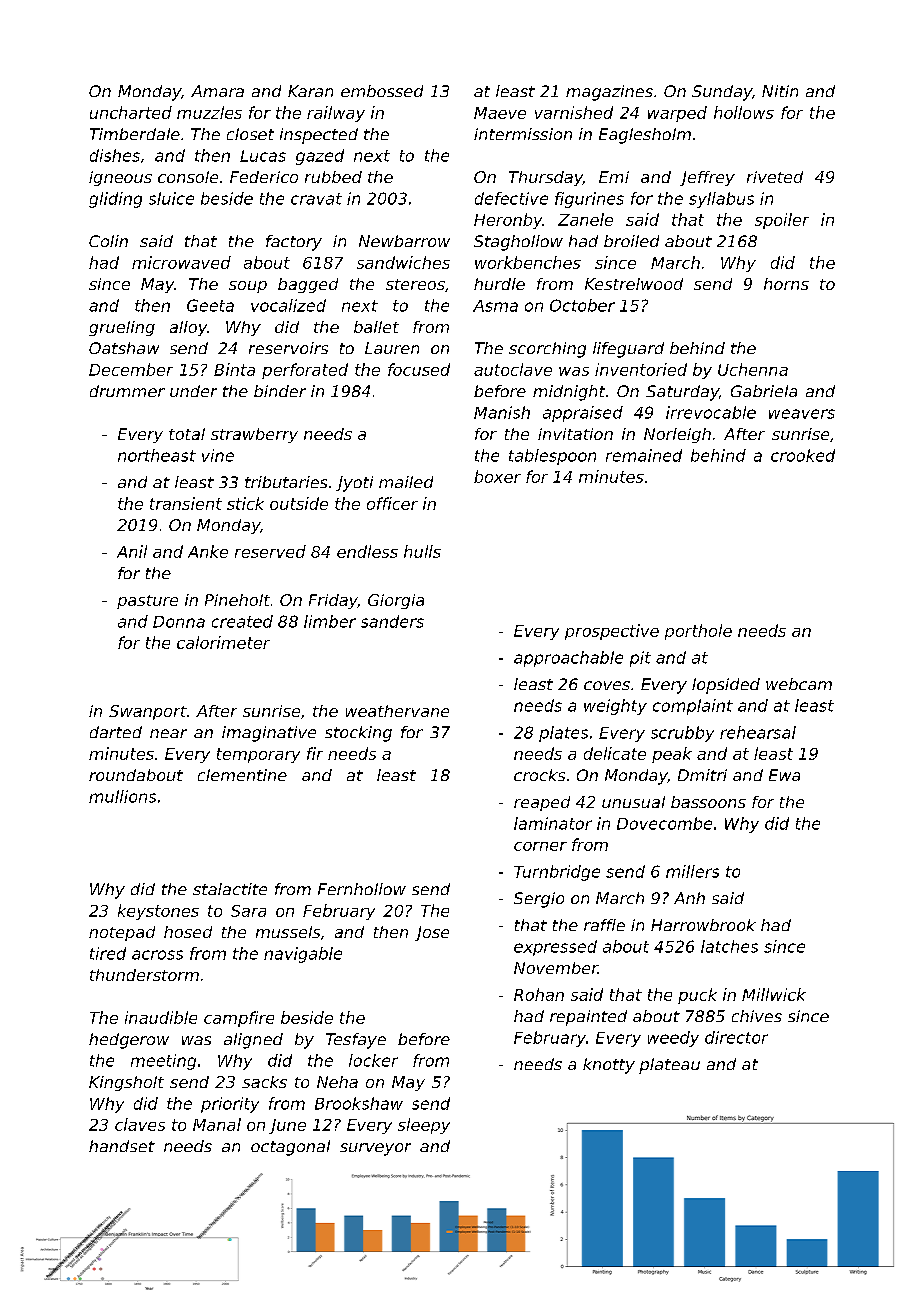 The width and height of the image is (924, 1314). What do you see at coordinates (631, 241) in the image?
I see `broiled` at bounding box center [631, 241].
